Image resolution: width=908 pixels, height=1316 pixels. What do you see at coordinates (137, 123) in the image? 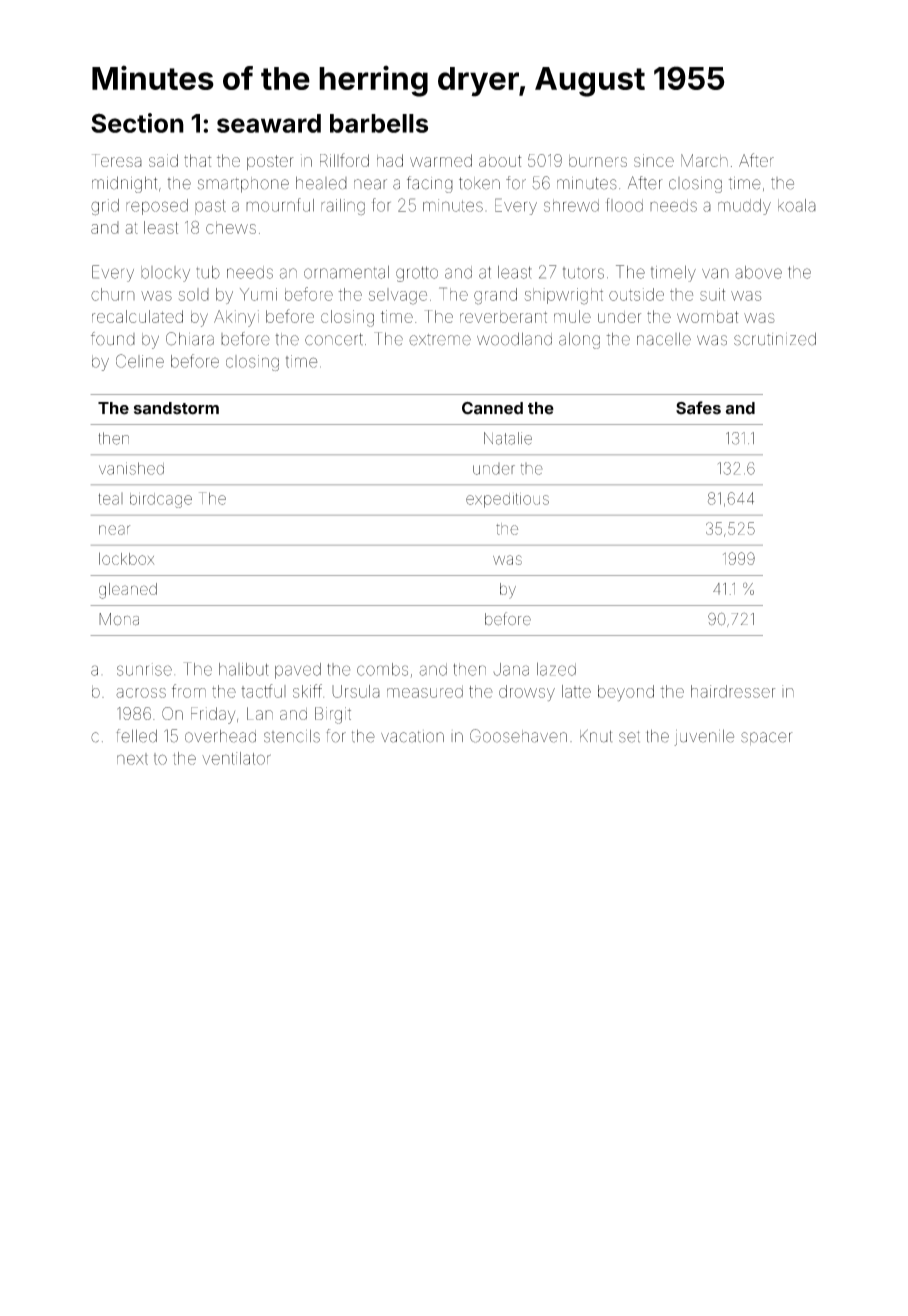
I see `Section` at bounding box center [137, 123].
